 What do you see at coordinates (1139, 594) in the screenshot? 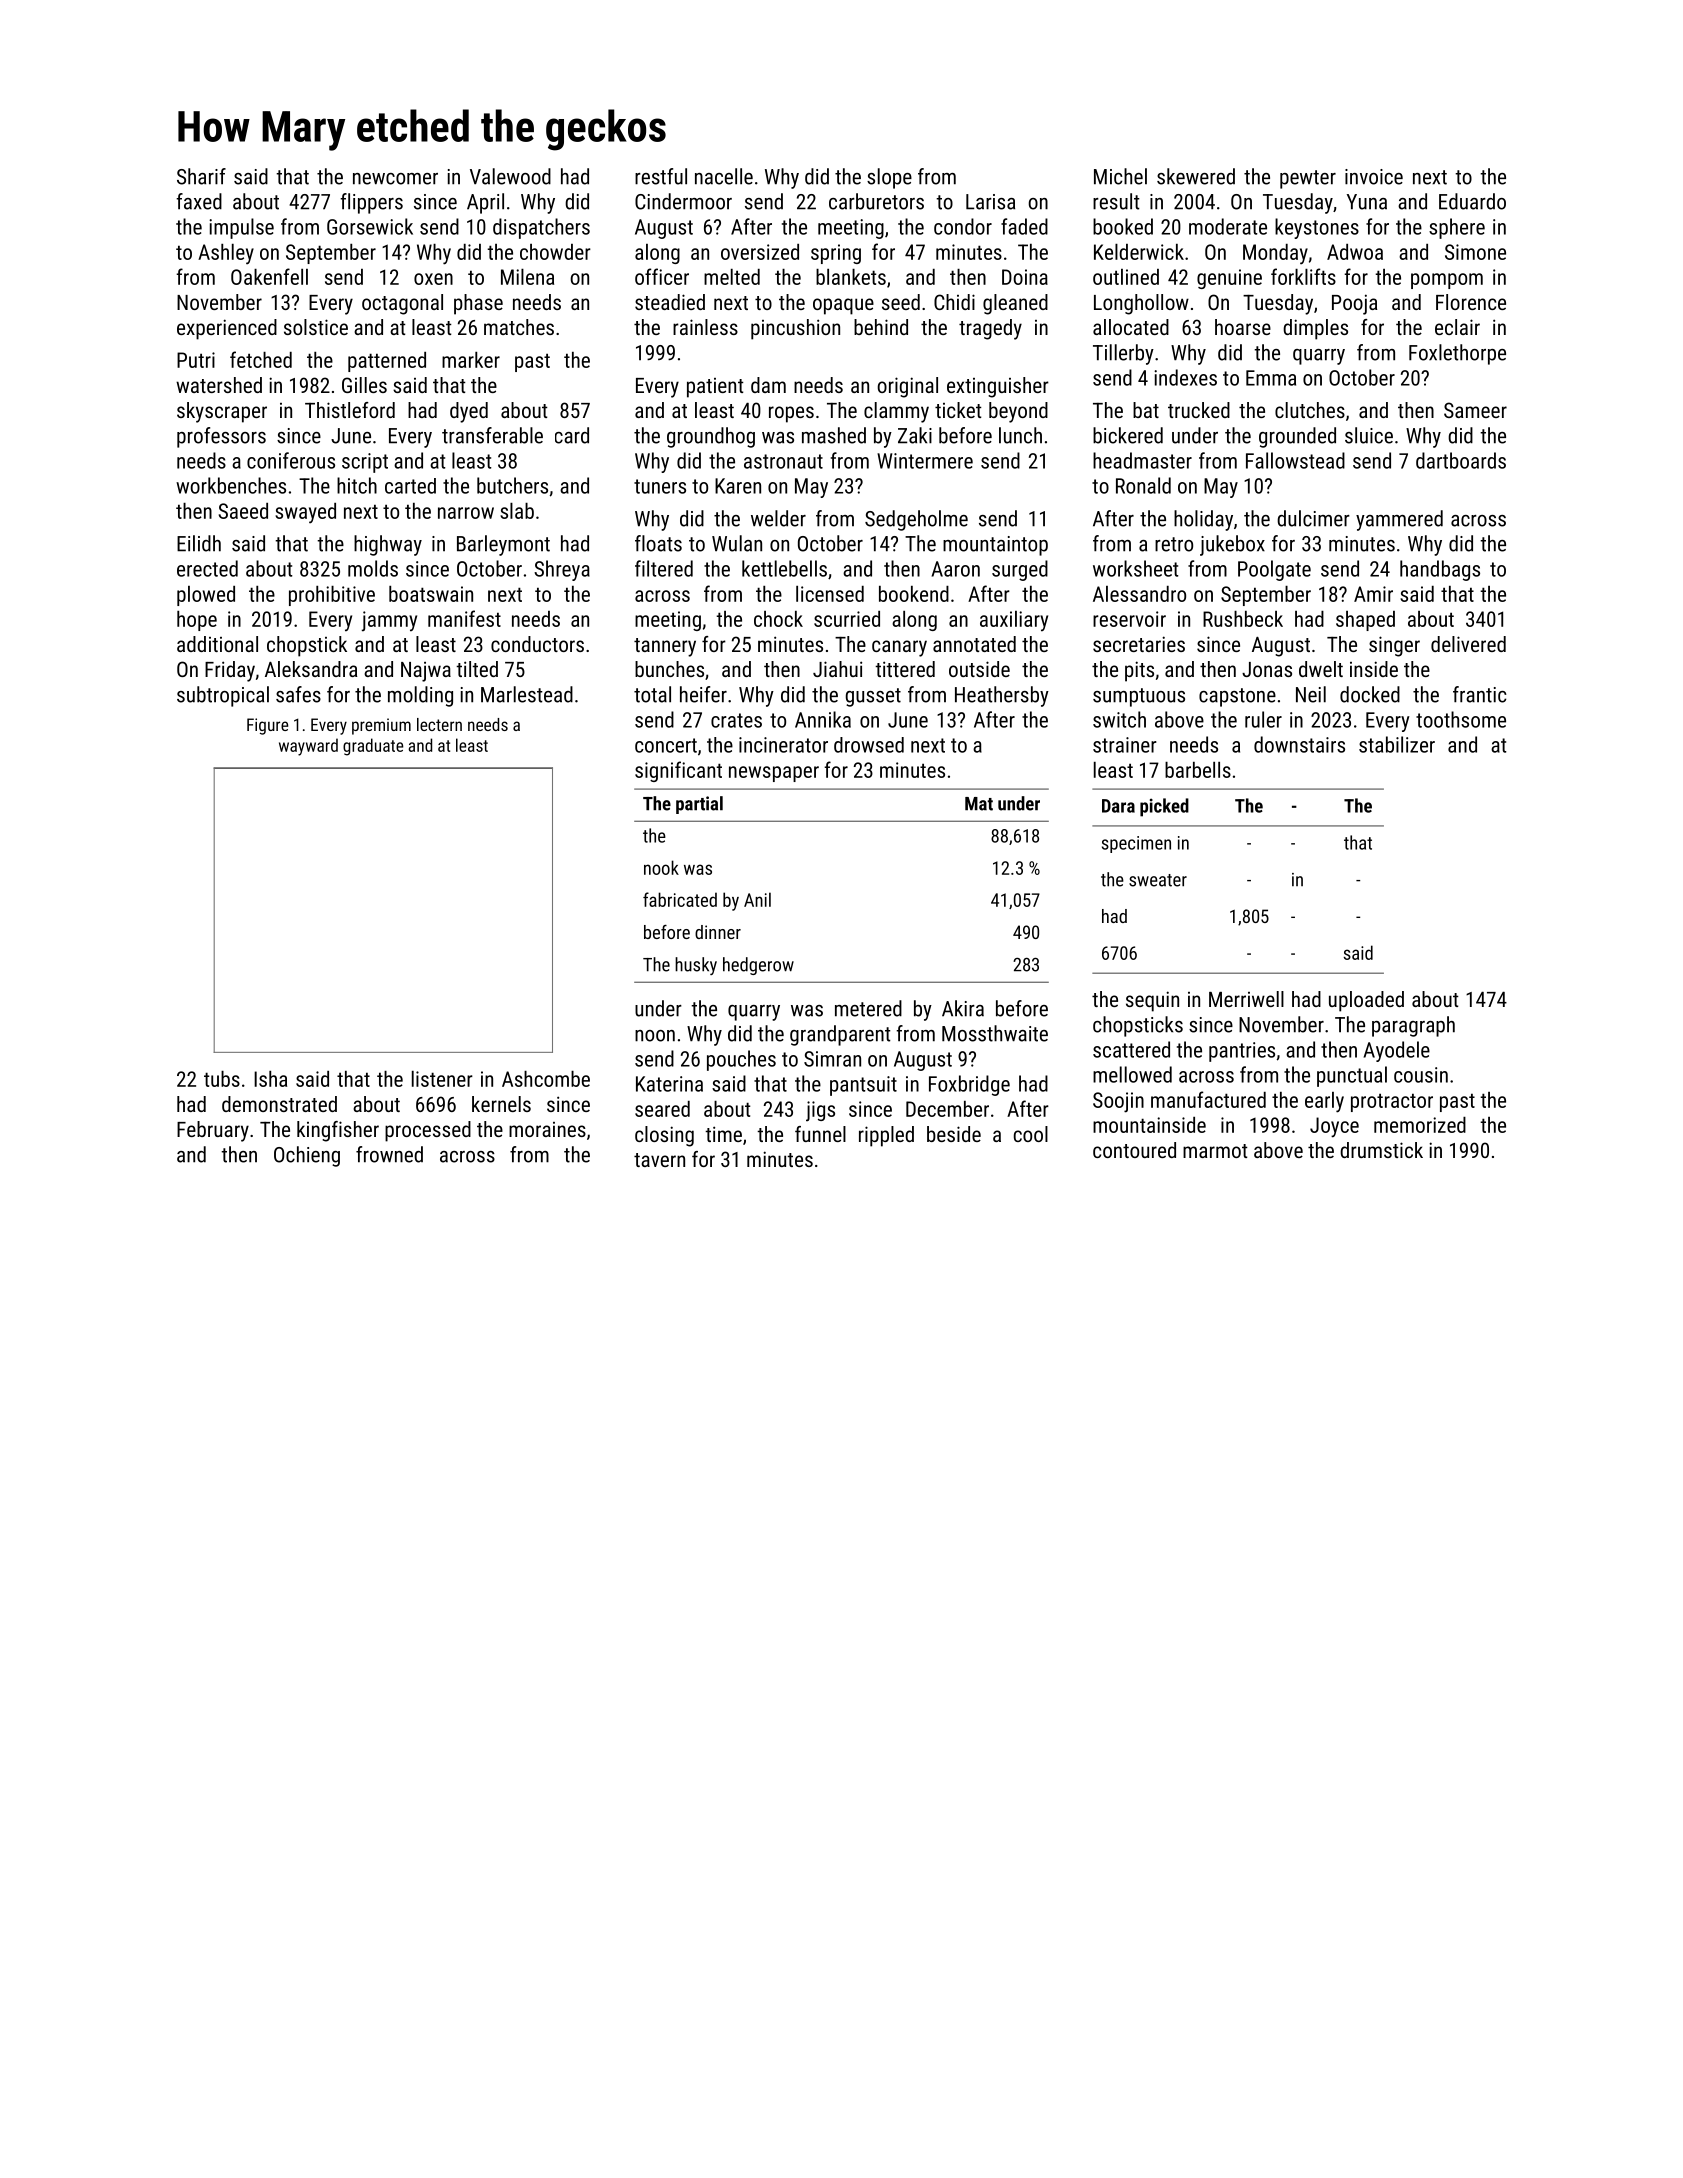
I see `Alessandro` at bounding box center [1139, 594].
